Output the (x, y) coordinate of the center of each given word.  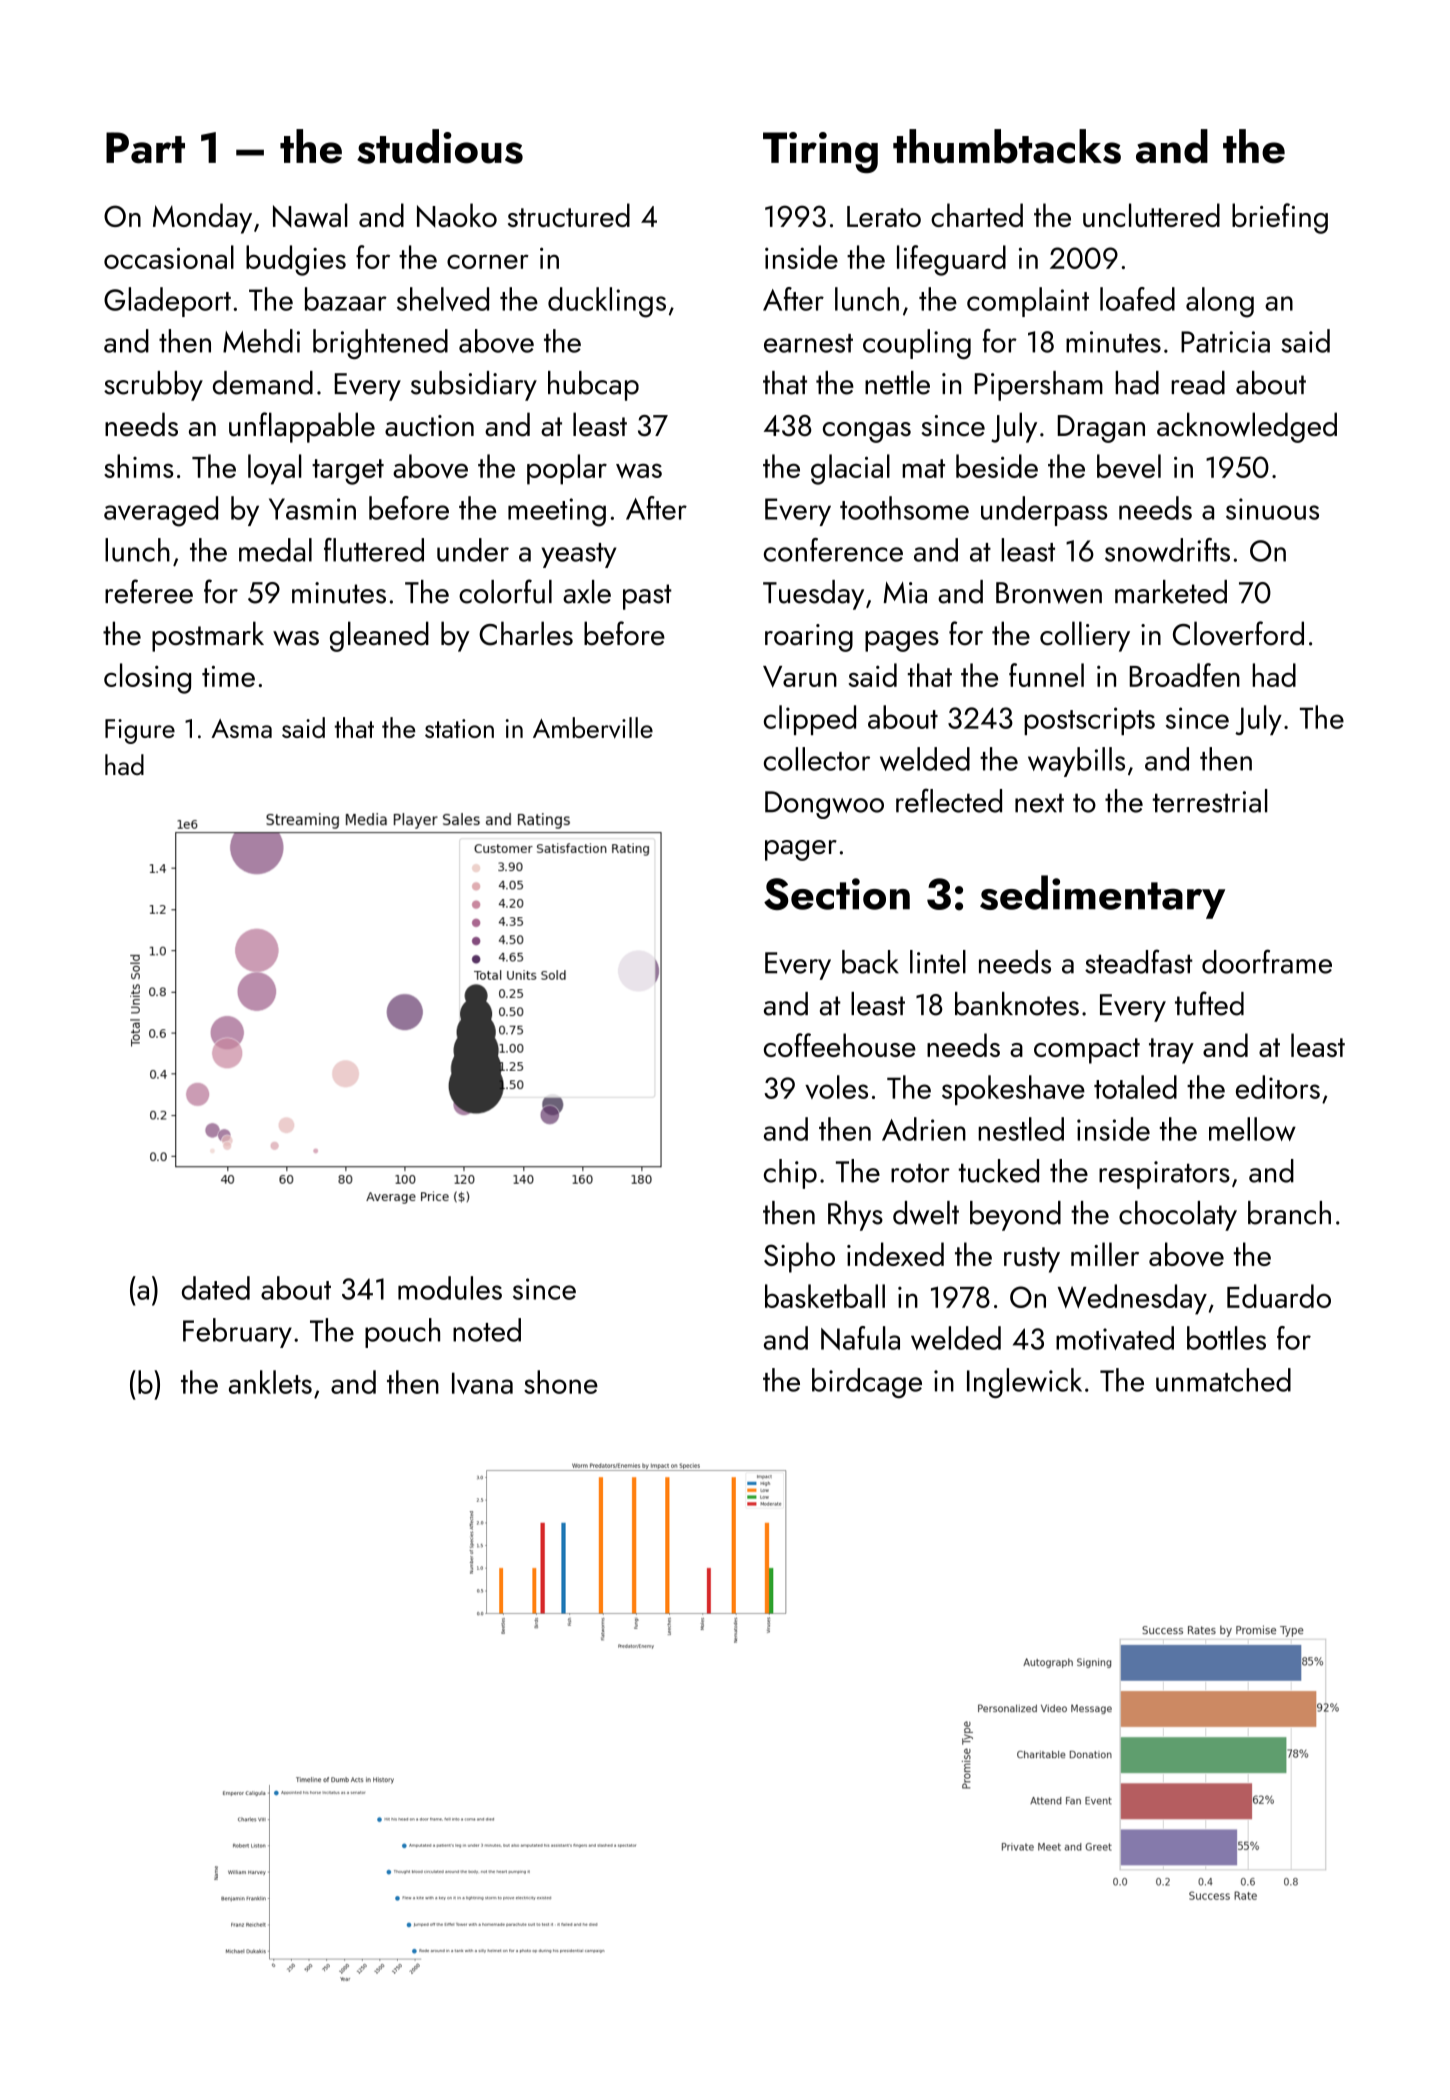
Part (145, 148)
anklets (270, 1382)
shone (561, 1382)
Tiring (820, 152)
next (1039, 803)
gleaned (379, 636)
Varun (800, 677)
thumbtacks (1007, 146)
